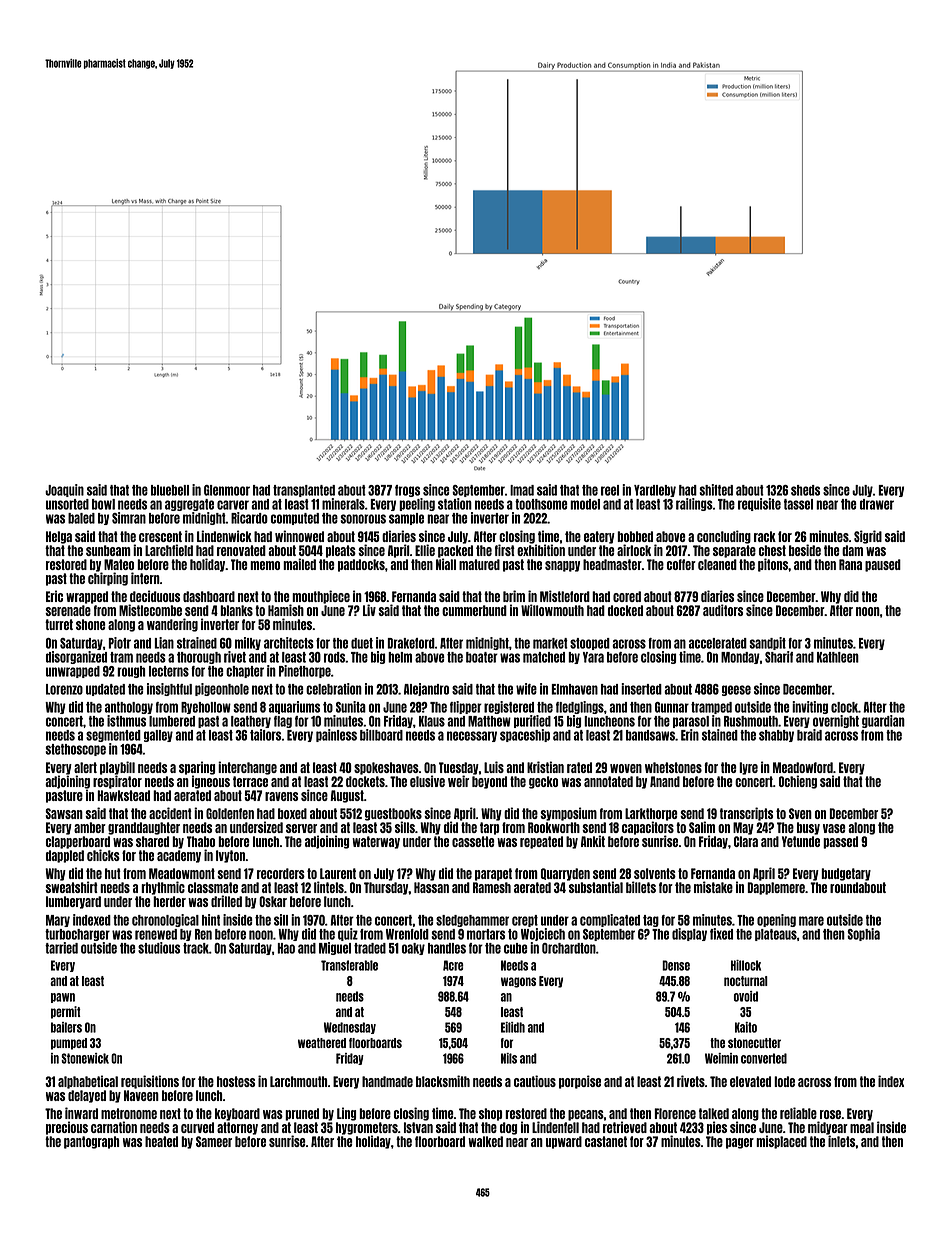 The image size is (952, 1233). I want to click on memo, so click(265, 565).
